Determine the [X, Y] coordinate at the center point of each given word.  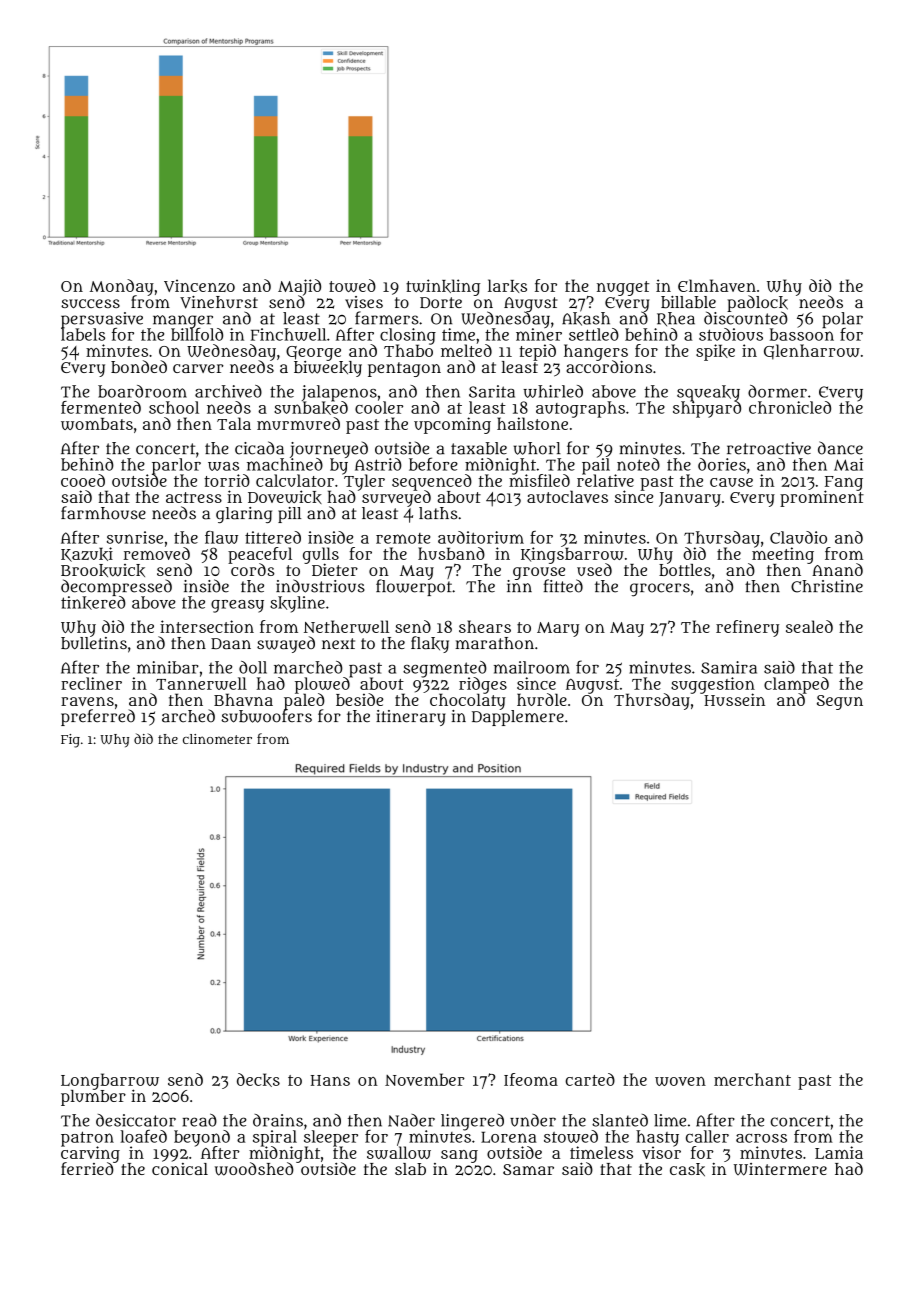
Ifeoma [531, 1079]
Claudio [798, 537]
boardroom [142, 391]
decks [258, 1080]
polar [842, 320]
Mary [558, 629]
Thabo [408, 351]
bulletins [94, 643]
